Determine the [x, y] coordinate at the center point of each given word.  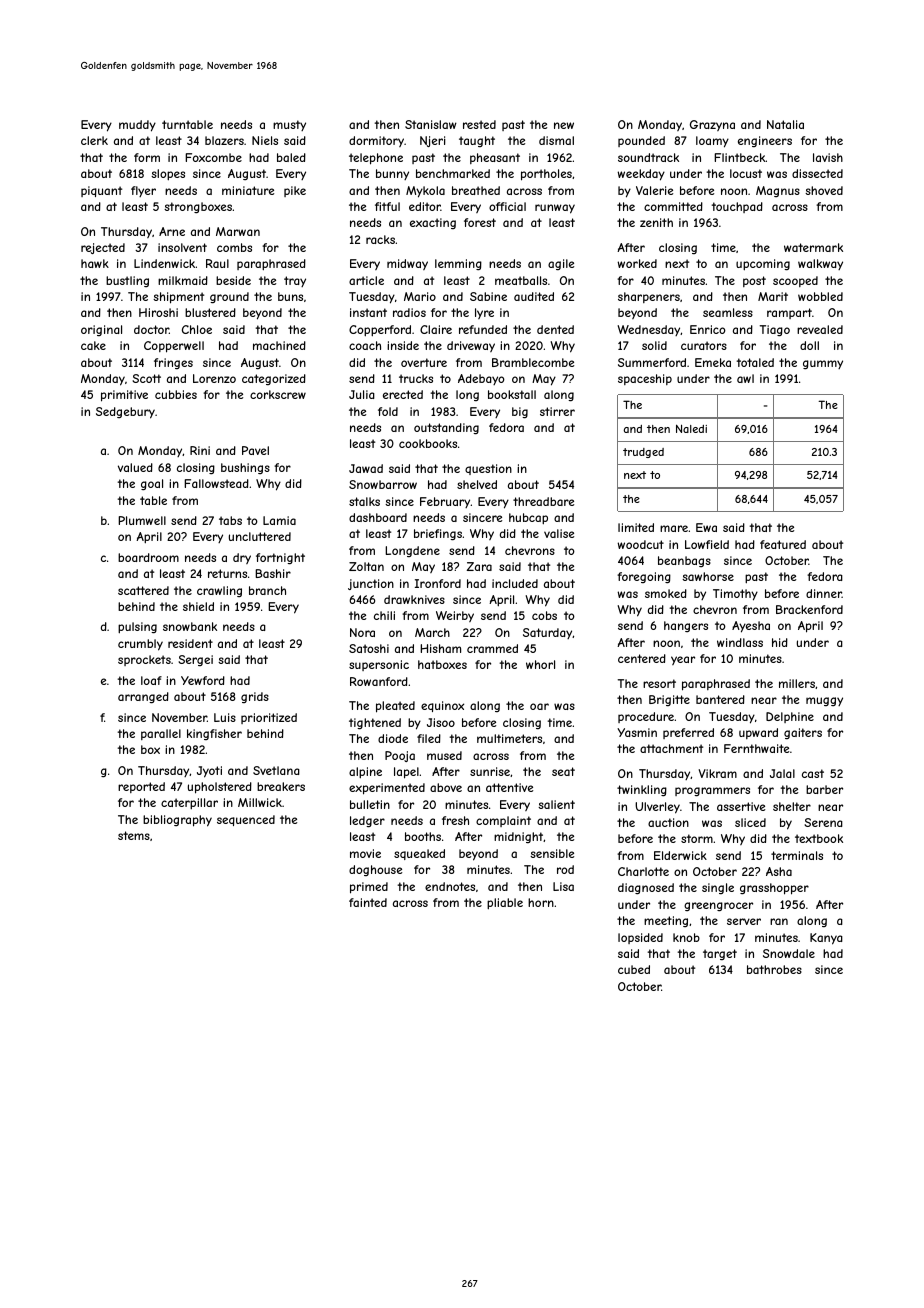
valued [135, 467]
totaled [755, 362]
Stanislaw [431, 124]
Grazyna [712, 125]
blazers [224, 140]
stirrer [557, 411]
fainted [368, 902]
